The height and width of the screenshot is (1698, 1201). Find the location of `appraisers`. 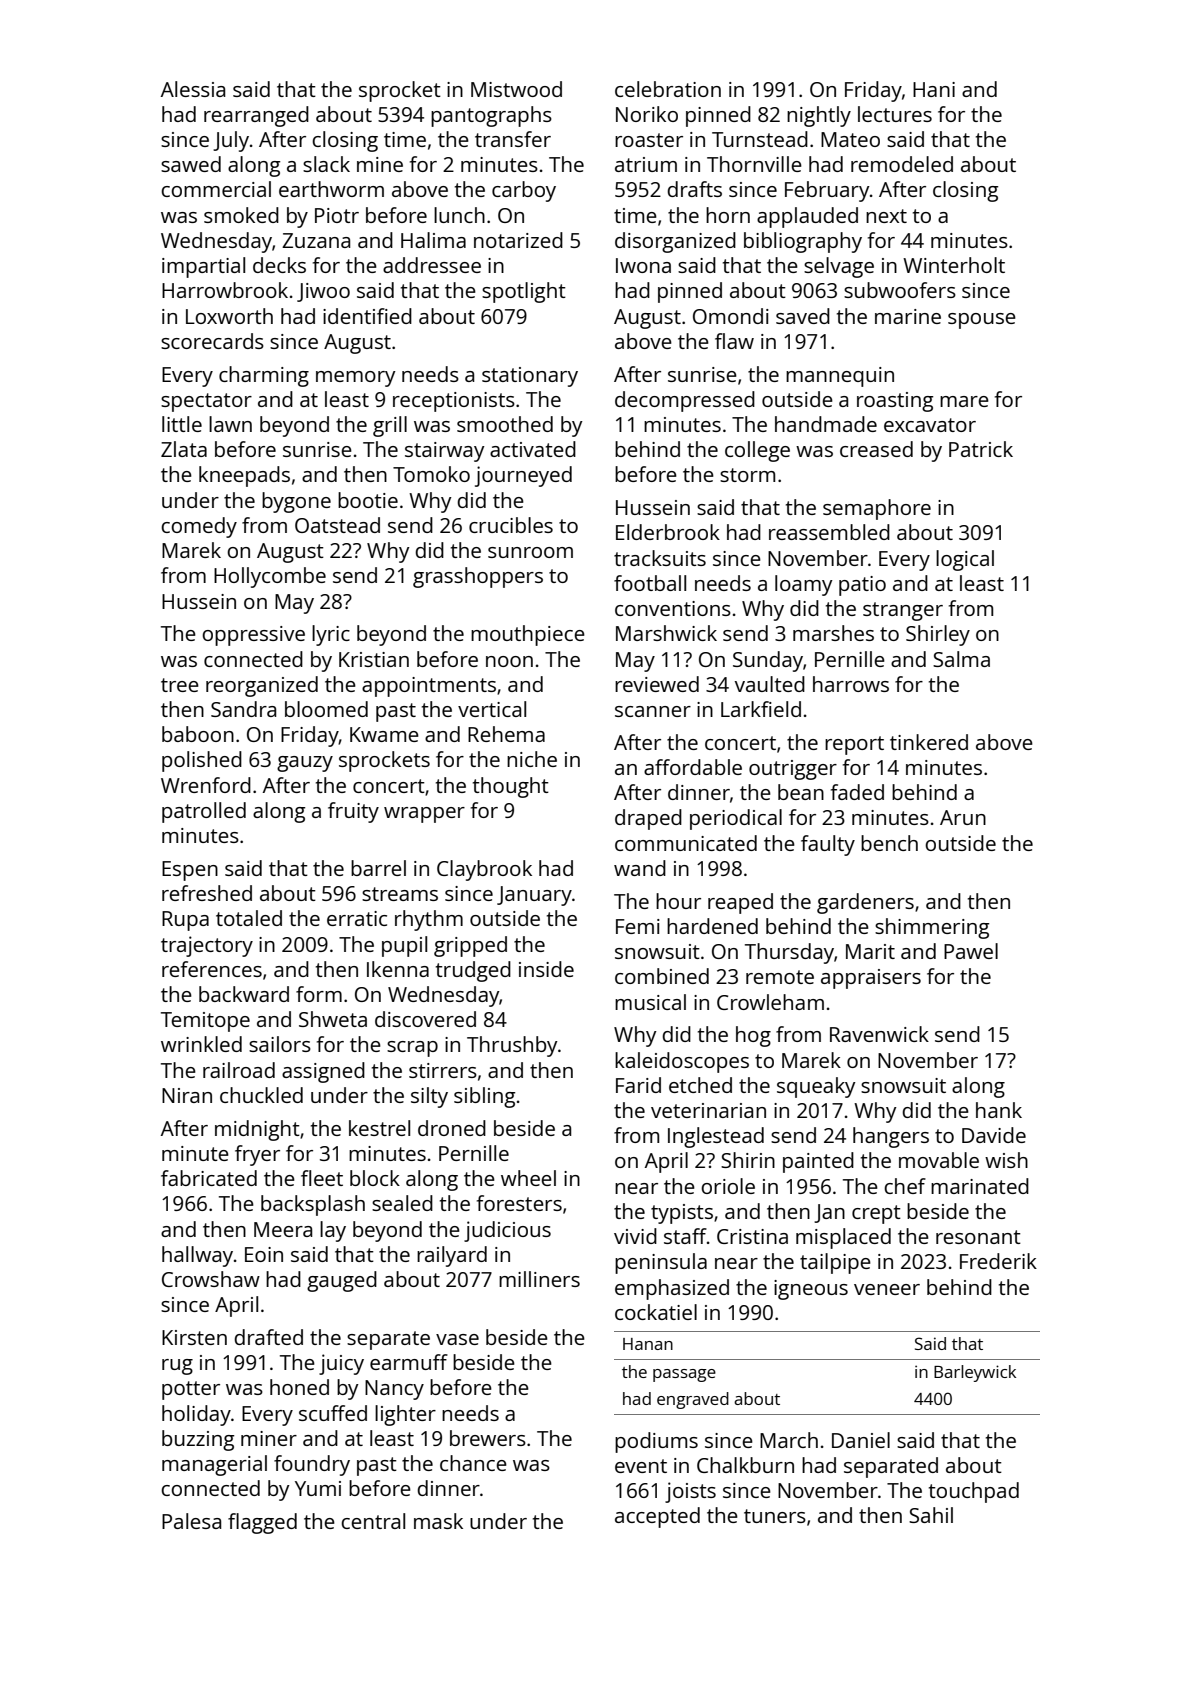

appraisers is located at coordinates (871, 979).
